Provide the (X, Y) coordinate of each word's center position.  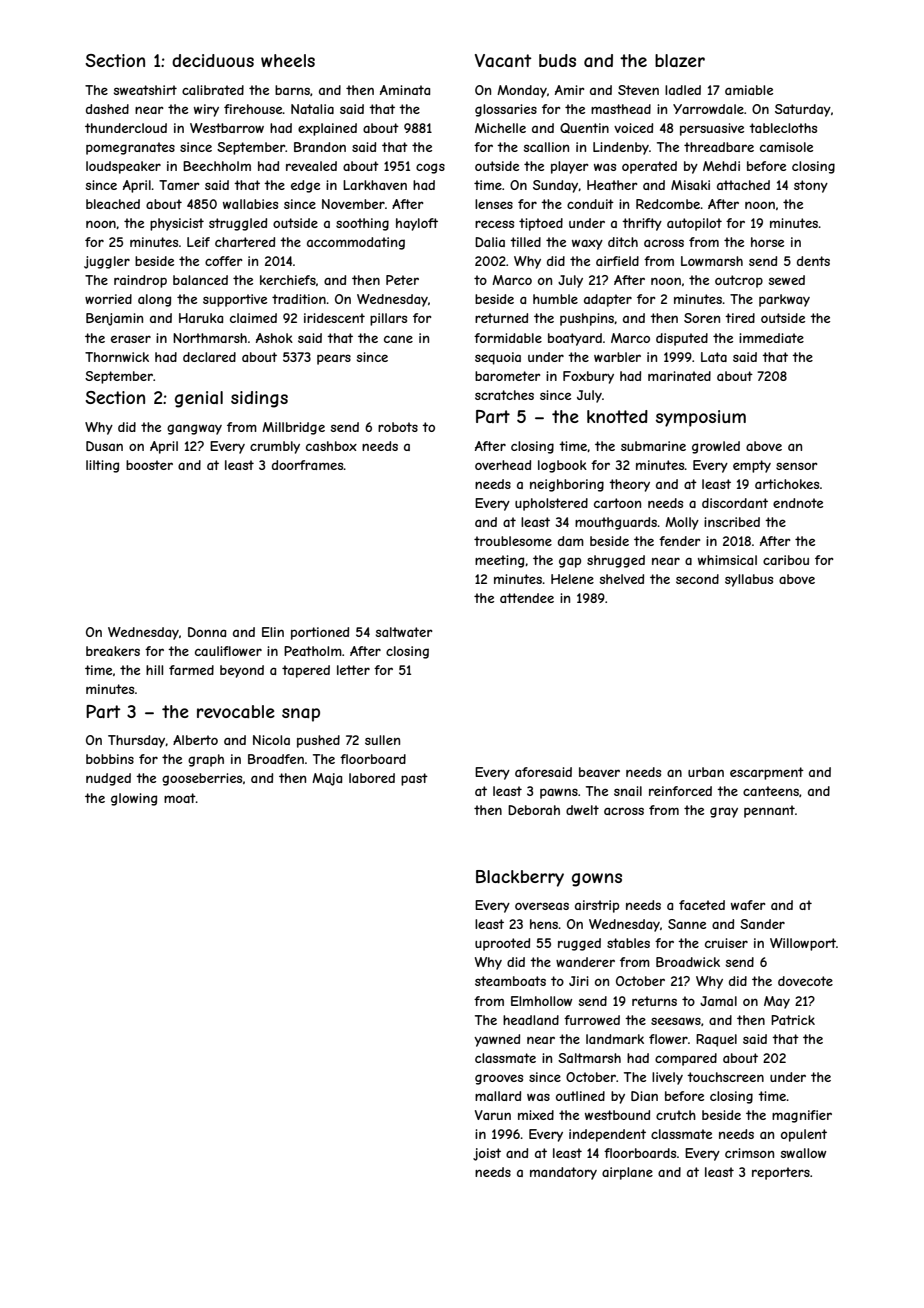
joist (487, 1154)
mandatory (563, 1173)
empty (752, 466)
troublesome (513, 541)
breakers (113, 651)
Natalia (312, 109)
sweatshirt (145, 90)
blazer (680, 60)
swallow (804, 1153)
